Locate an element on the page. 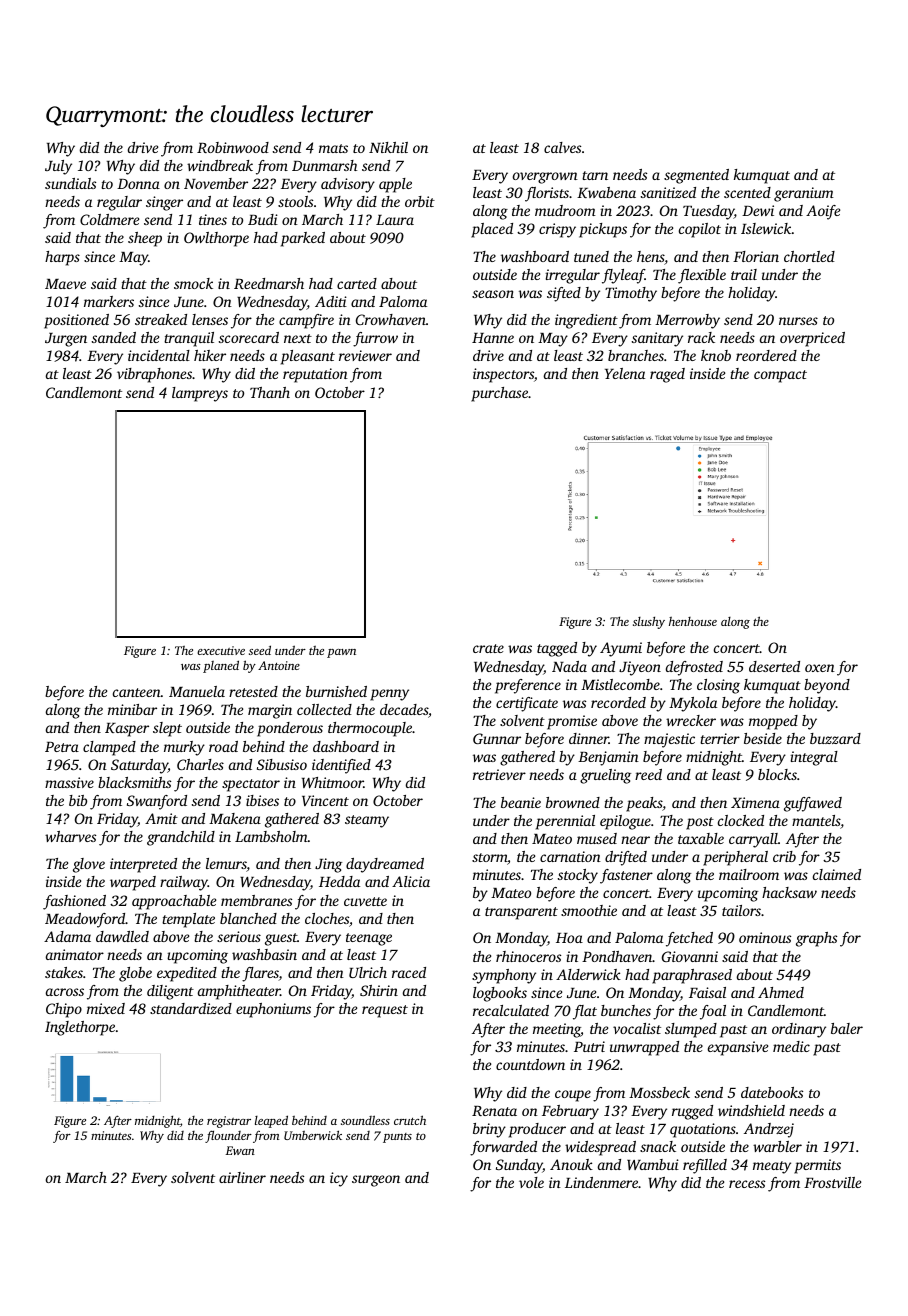  Inglethorpe is located at coordinates (80, 1028).
